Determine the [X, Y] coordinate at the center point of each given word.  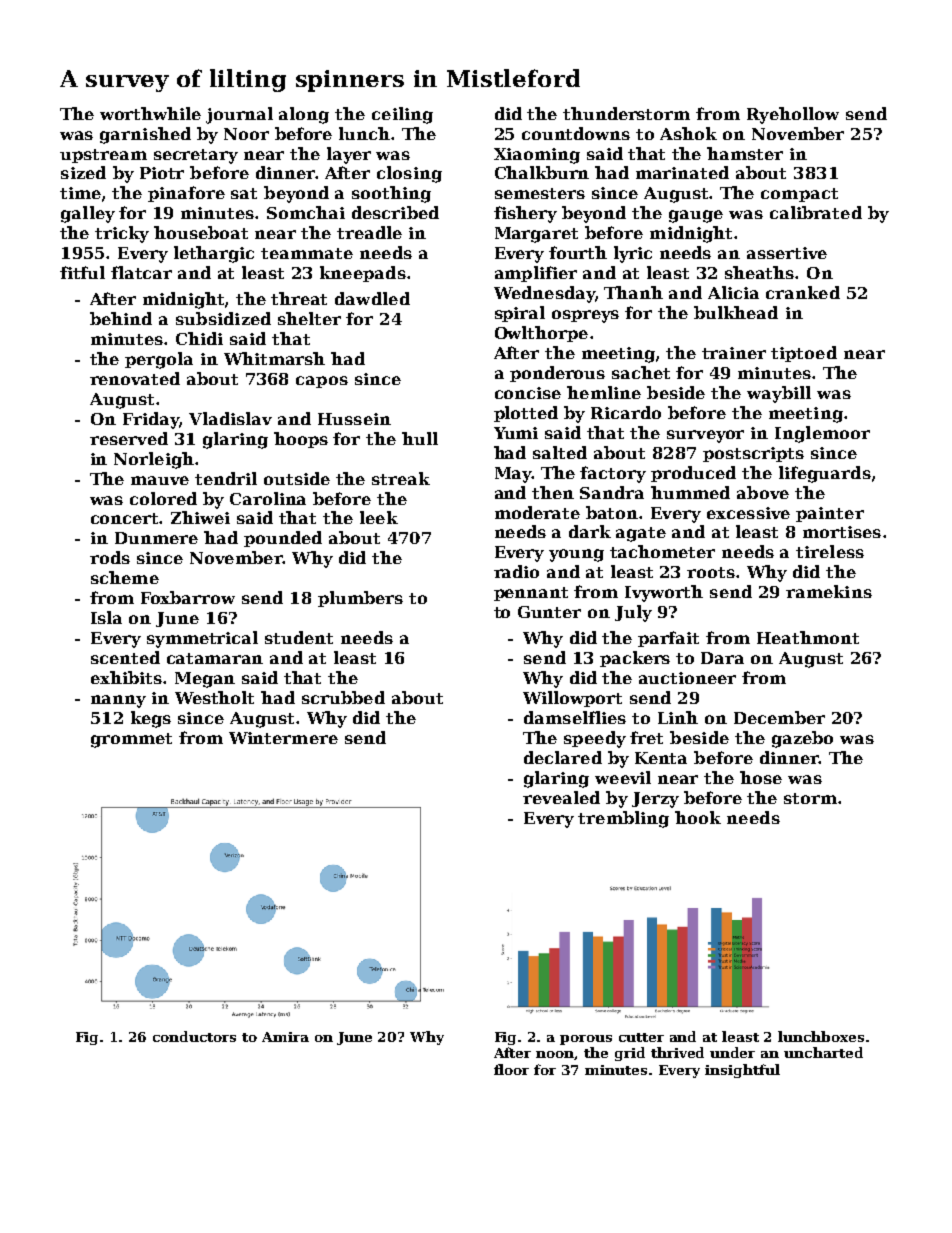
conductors [194, 1036]
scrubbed [343, 697]
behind [121, 318]
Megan [205, 680]
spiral [520, 314]
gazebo [802, 739]
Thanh [633, 292]
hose [761, 777]
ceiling [402, 115]
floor [511, 1069]
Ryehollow [793, 115]
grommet [131, 740]
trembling [623, 819]
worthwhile [150, 113]
